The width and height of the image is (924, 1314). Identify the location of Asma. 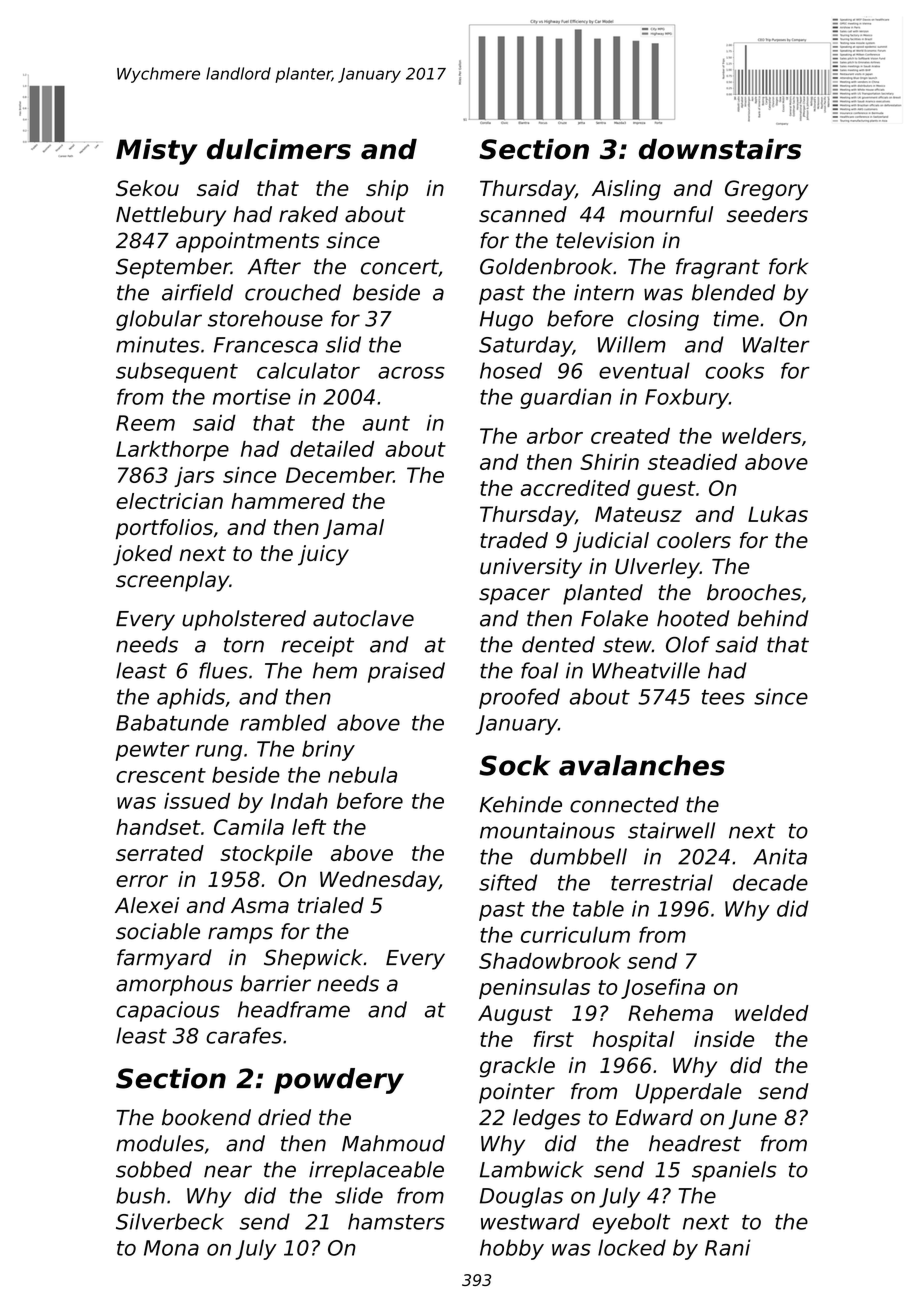
(260, 905).
